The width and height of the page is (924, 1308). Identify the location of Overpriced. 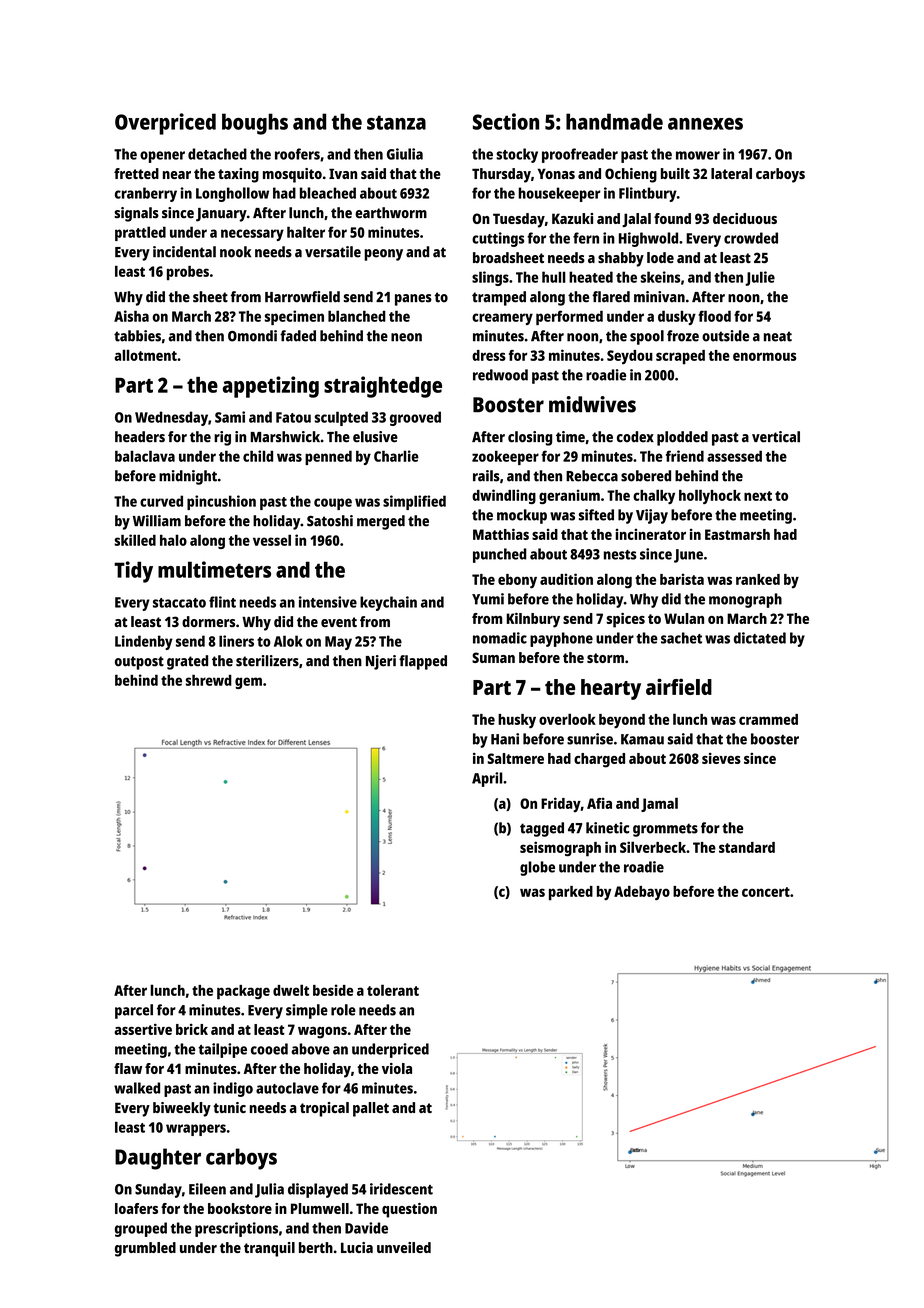
(165, 124).
